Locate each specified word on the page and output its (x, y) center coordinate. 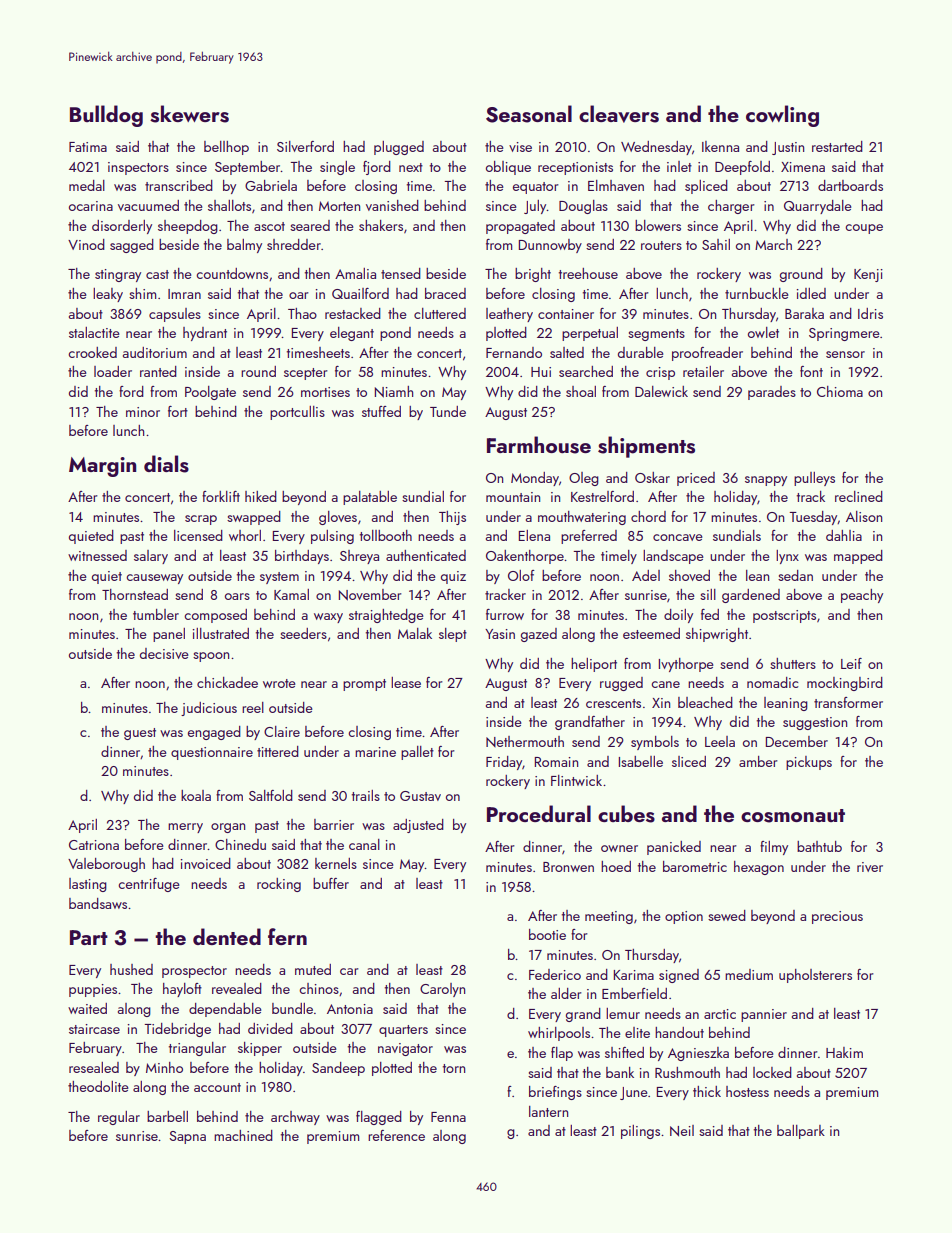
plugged (399, 148)
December (797, 741)
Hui (541, 372)
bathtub (819, 846)
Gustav (420, 796)
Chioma (840, 391)
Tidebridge (177, 1030)
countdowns (232, 273)
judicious (209, 709)
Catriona (94, 845)
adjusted (418, 826)
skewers (189, 114)
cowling (782, 116)
